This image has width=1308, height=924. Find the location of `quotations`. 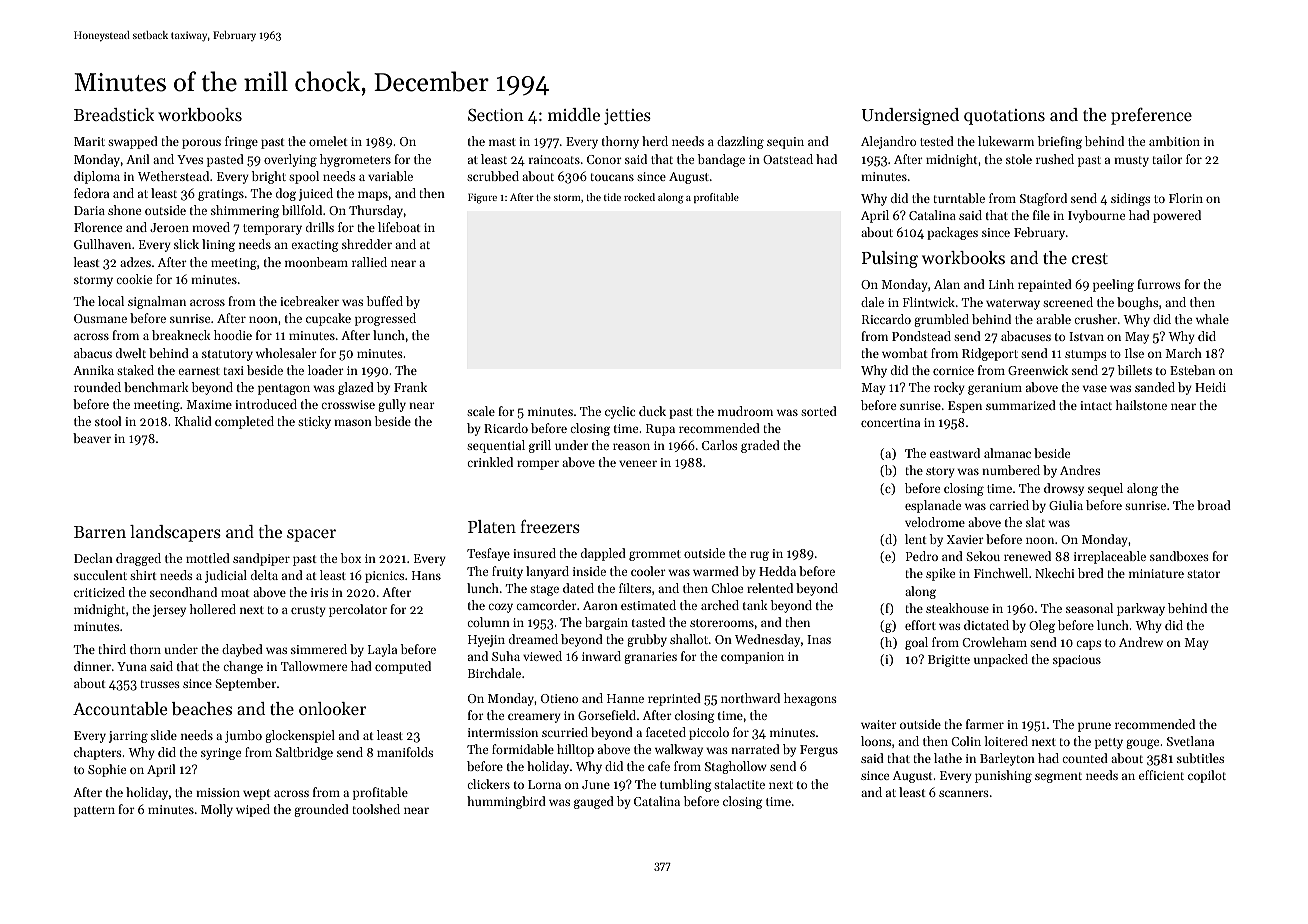

quotations is located at coordinates (1004, 117).
